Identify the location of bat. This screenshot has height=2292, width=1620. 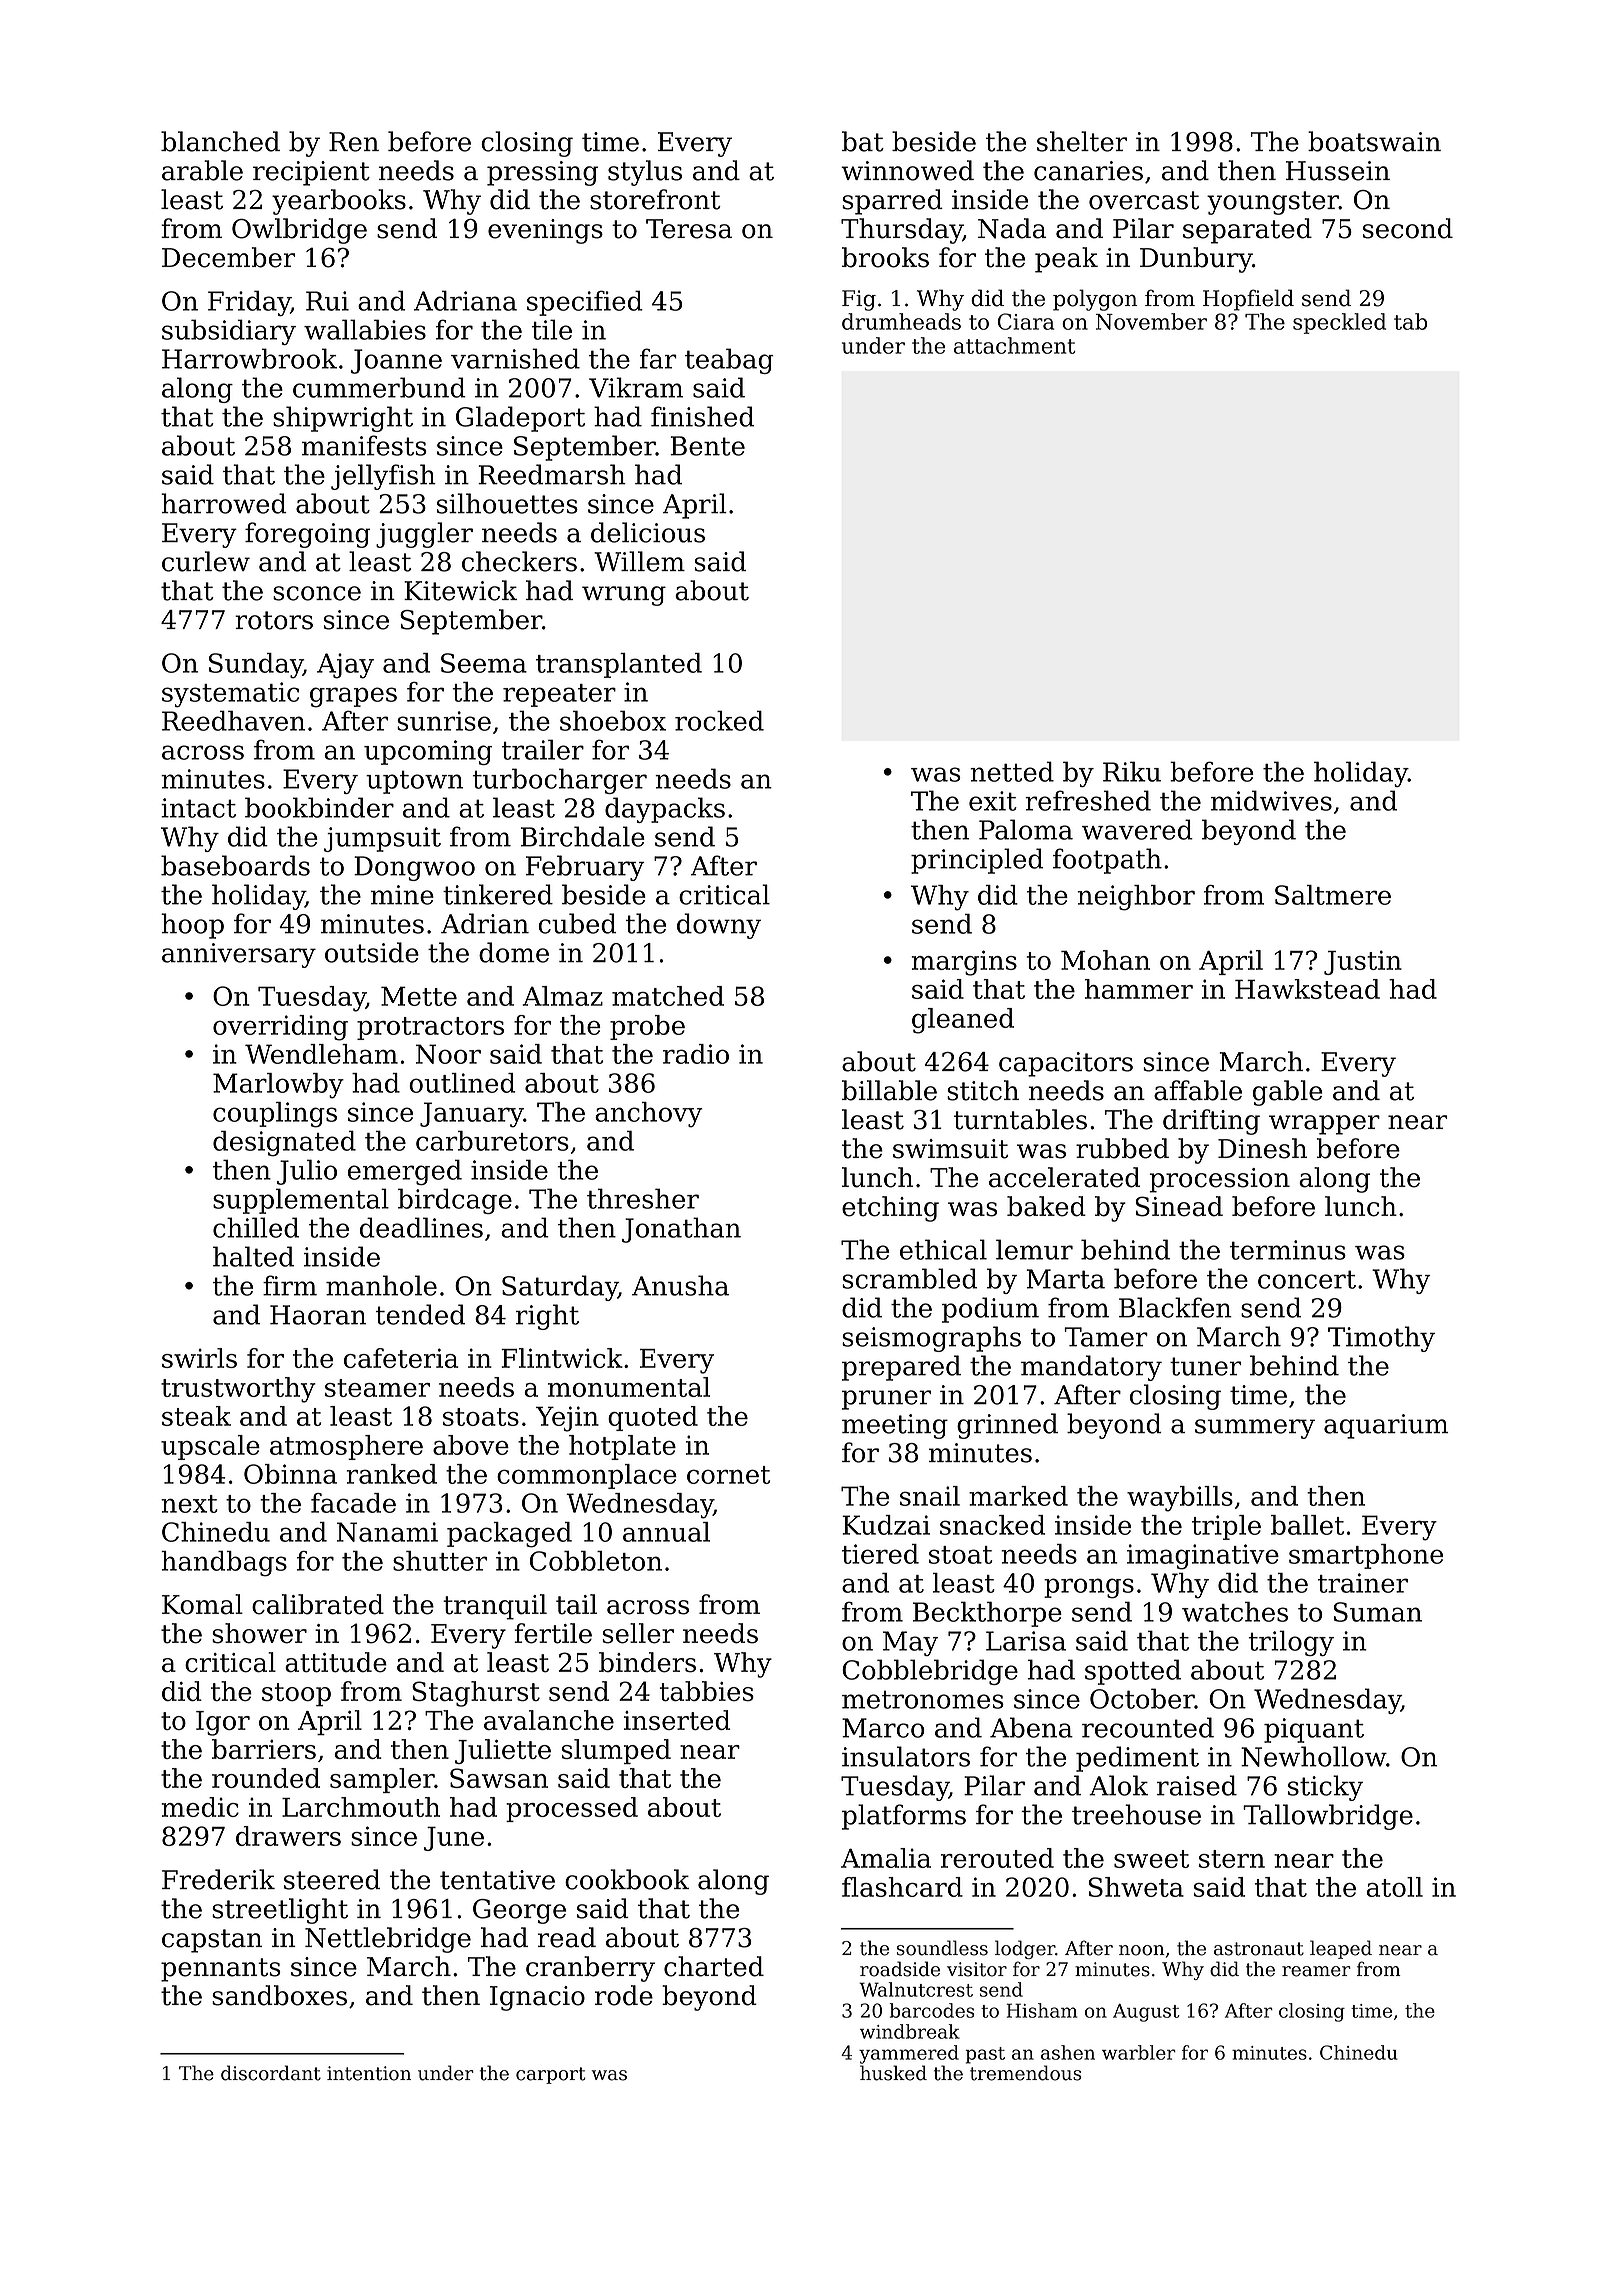
(863, 141).
